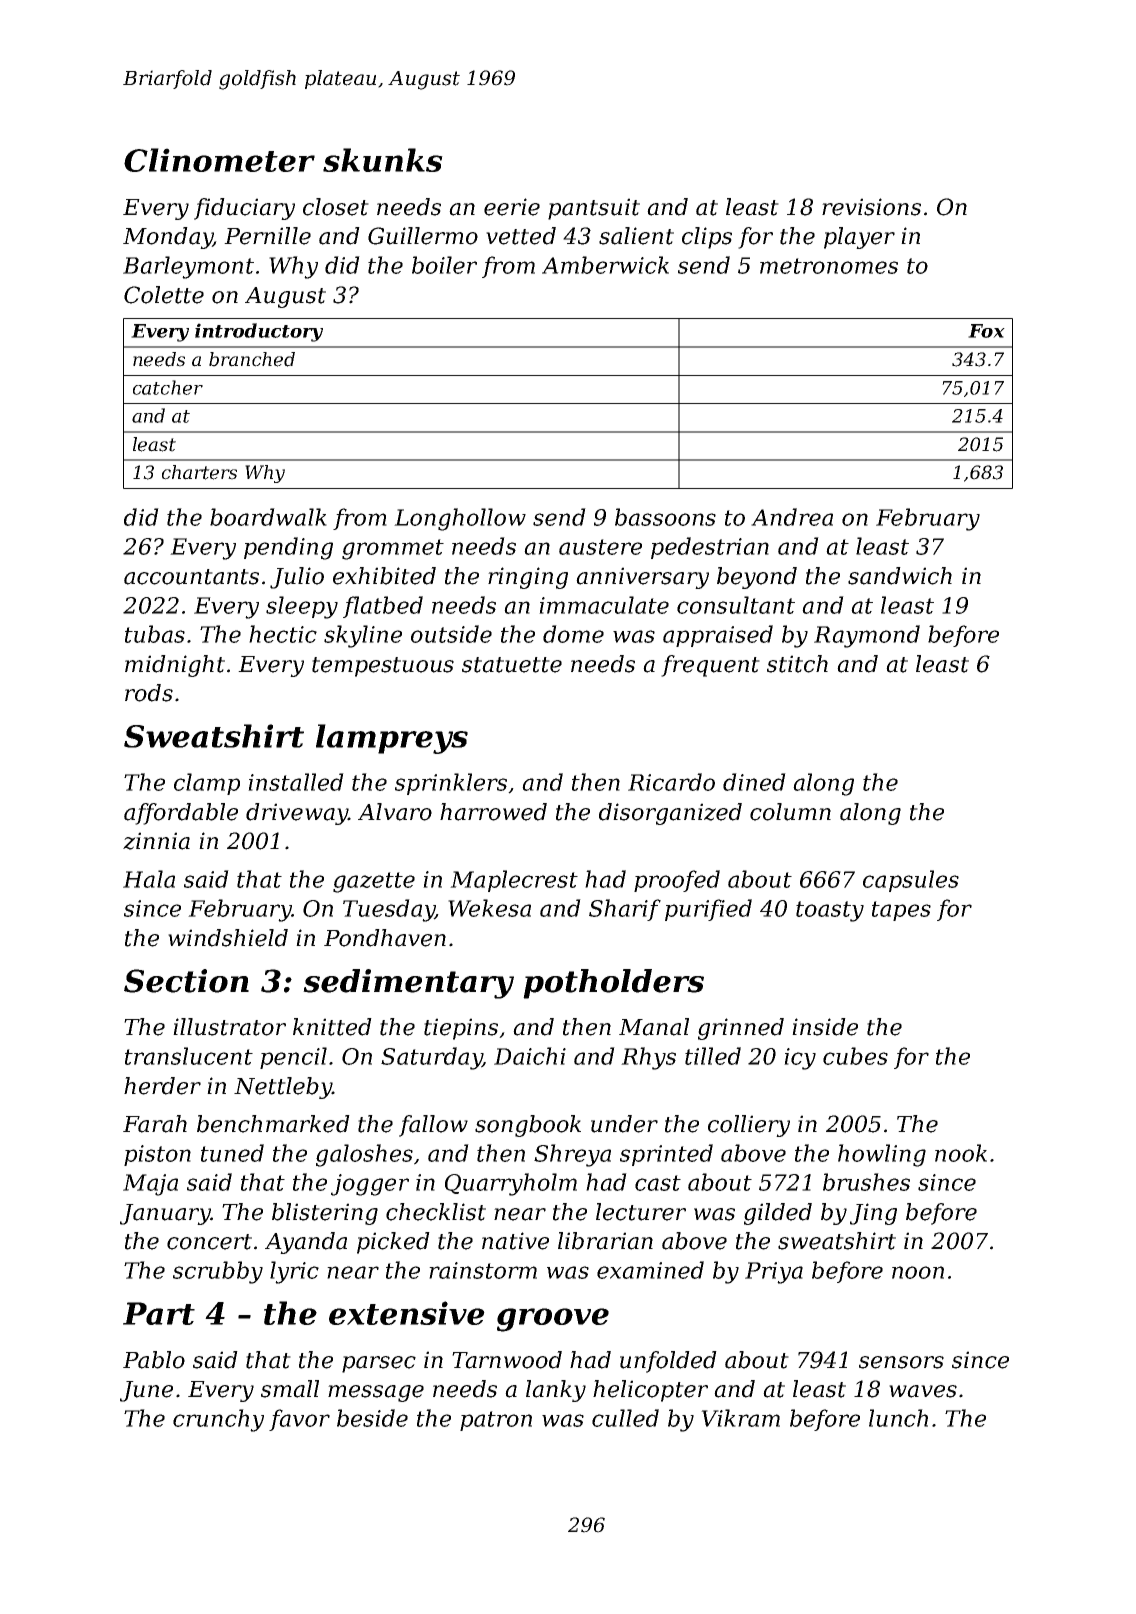 This screenshot has height=1614, width=1136. What do you see at coordinates (648, 1058) in the screenshot?
I see `Rhys` at bounding box center [648, 1058].
